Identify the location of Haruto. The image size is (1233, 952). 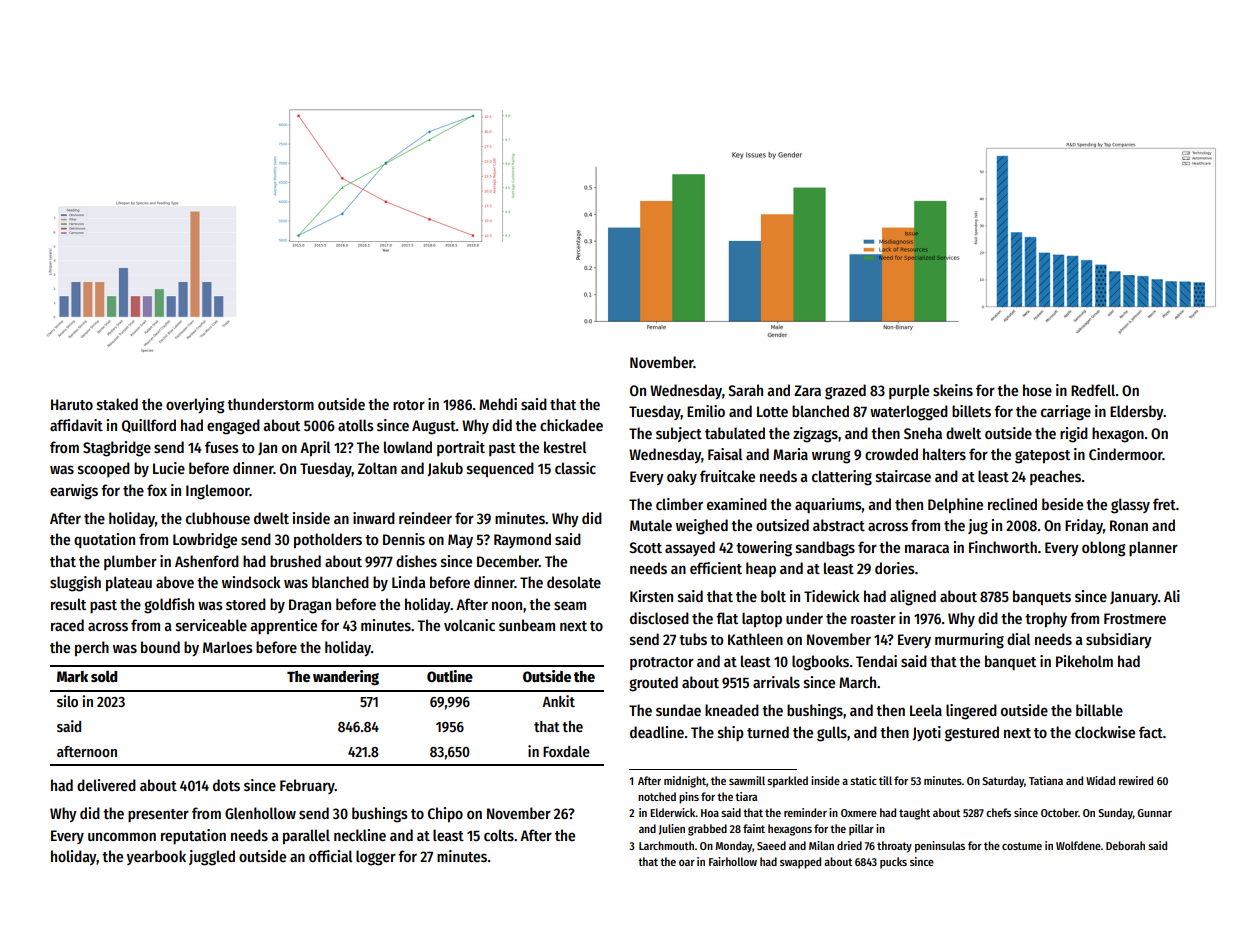
(72, 404).
